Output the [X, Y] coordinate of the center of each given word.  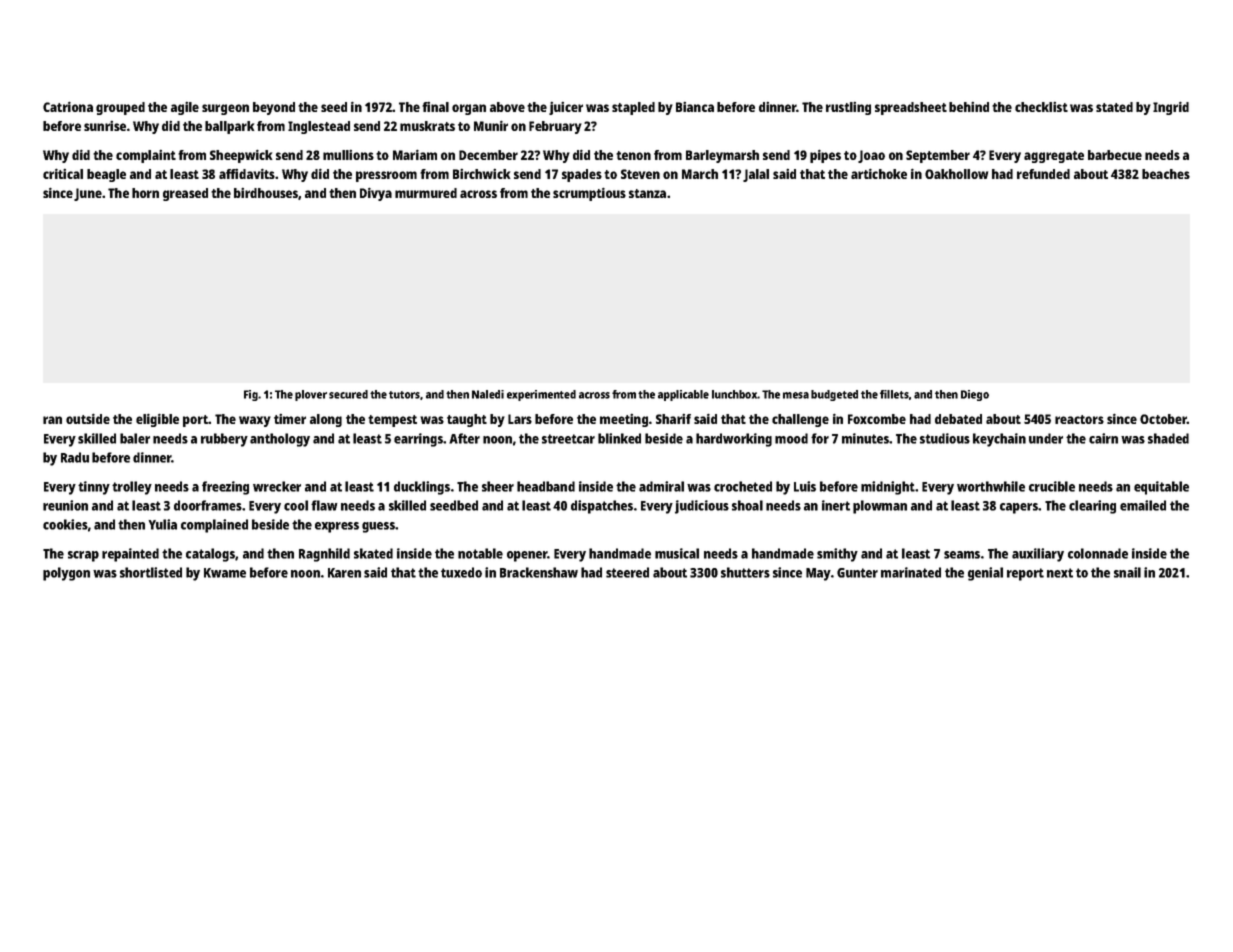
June [88, 194]
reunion [65, 505]
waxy [255, 421]
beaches [1166, 174]
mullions [348, 155]
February [555, 127]
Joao [871, 156]
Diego [975, 395]
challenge [800, 420]
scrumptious [589, 194]
